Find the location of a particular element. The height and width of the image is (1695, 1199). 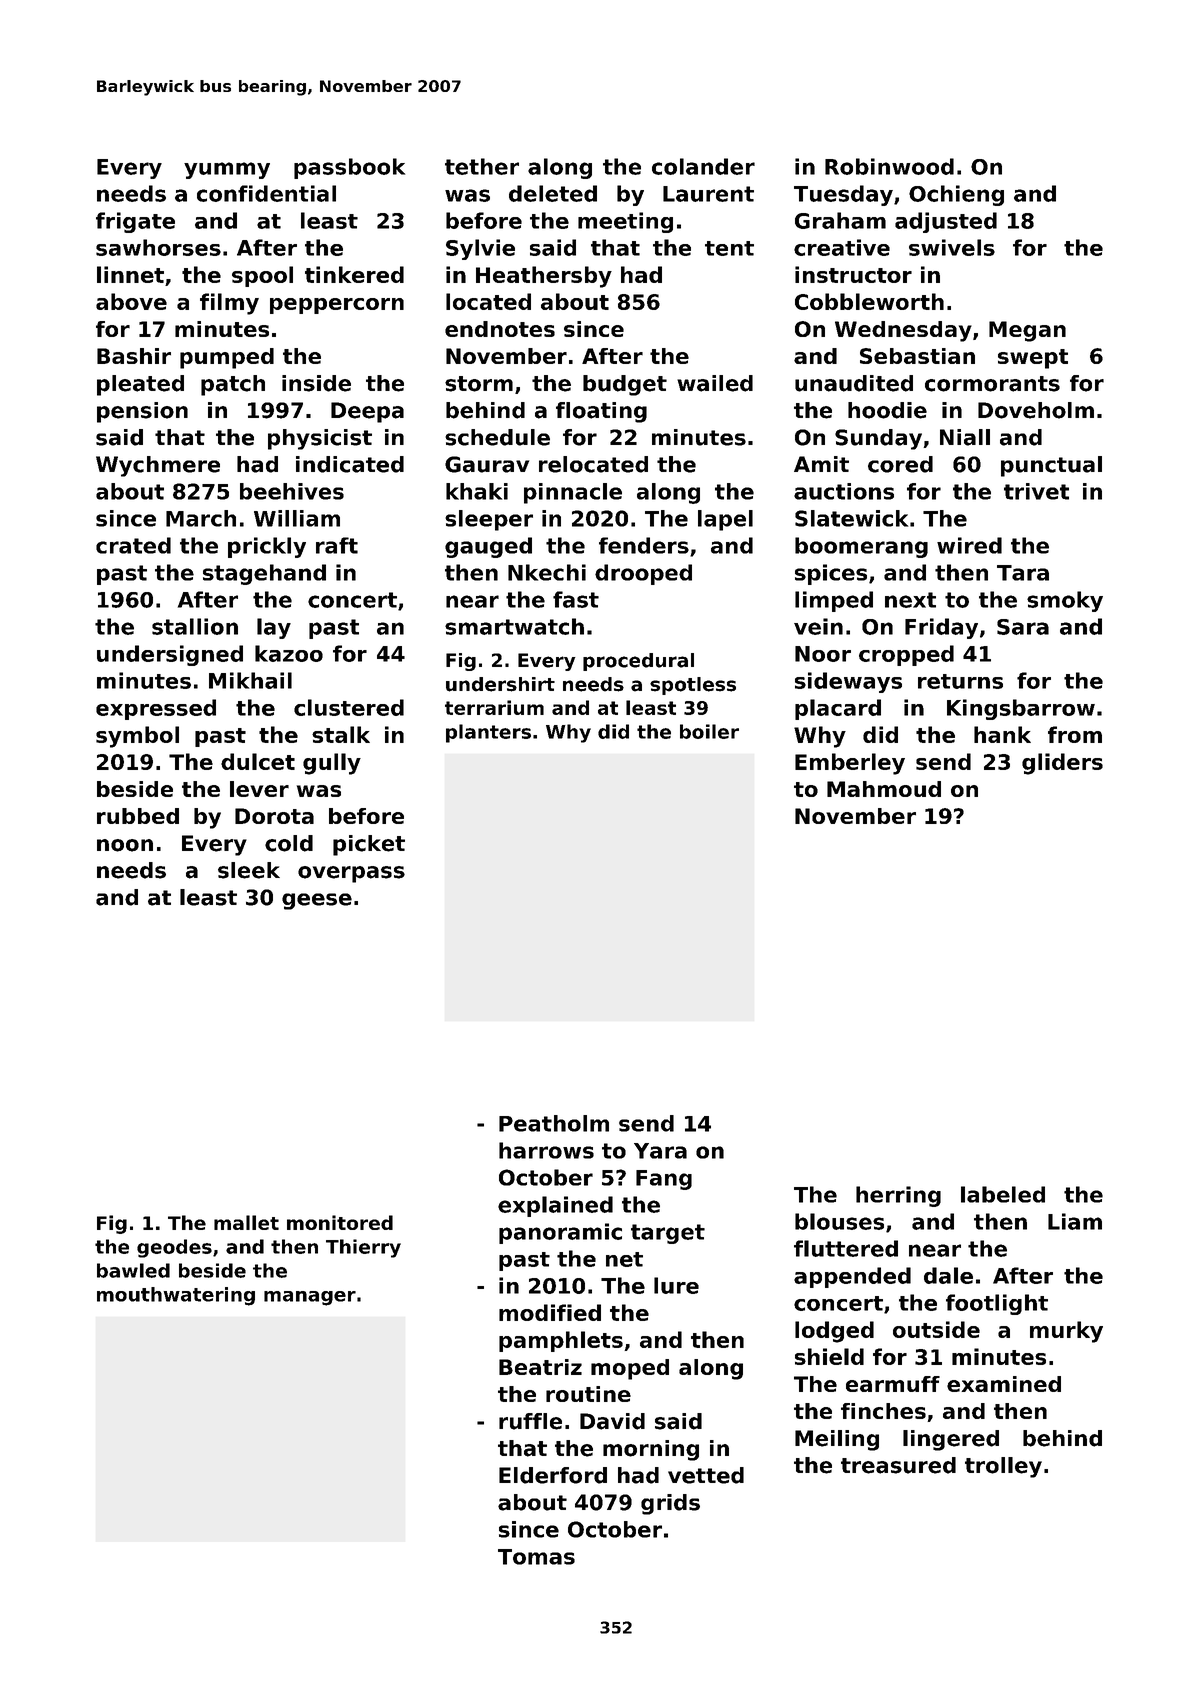

Tara is located at coordinates (1023, 573).
